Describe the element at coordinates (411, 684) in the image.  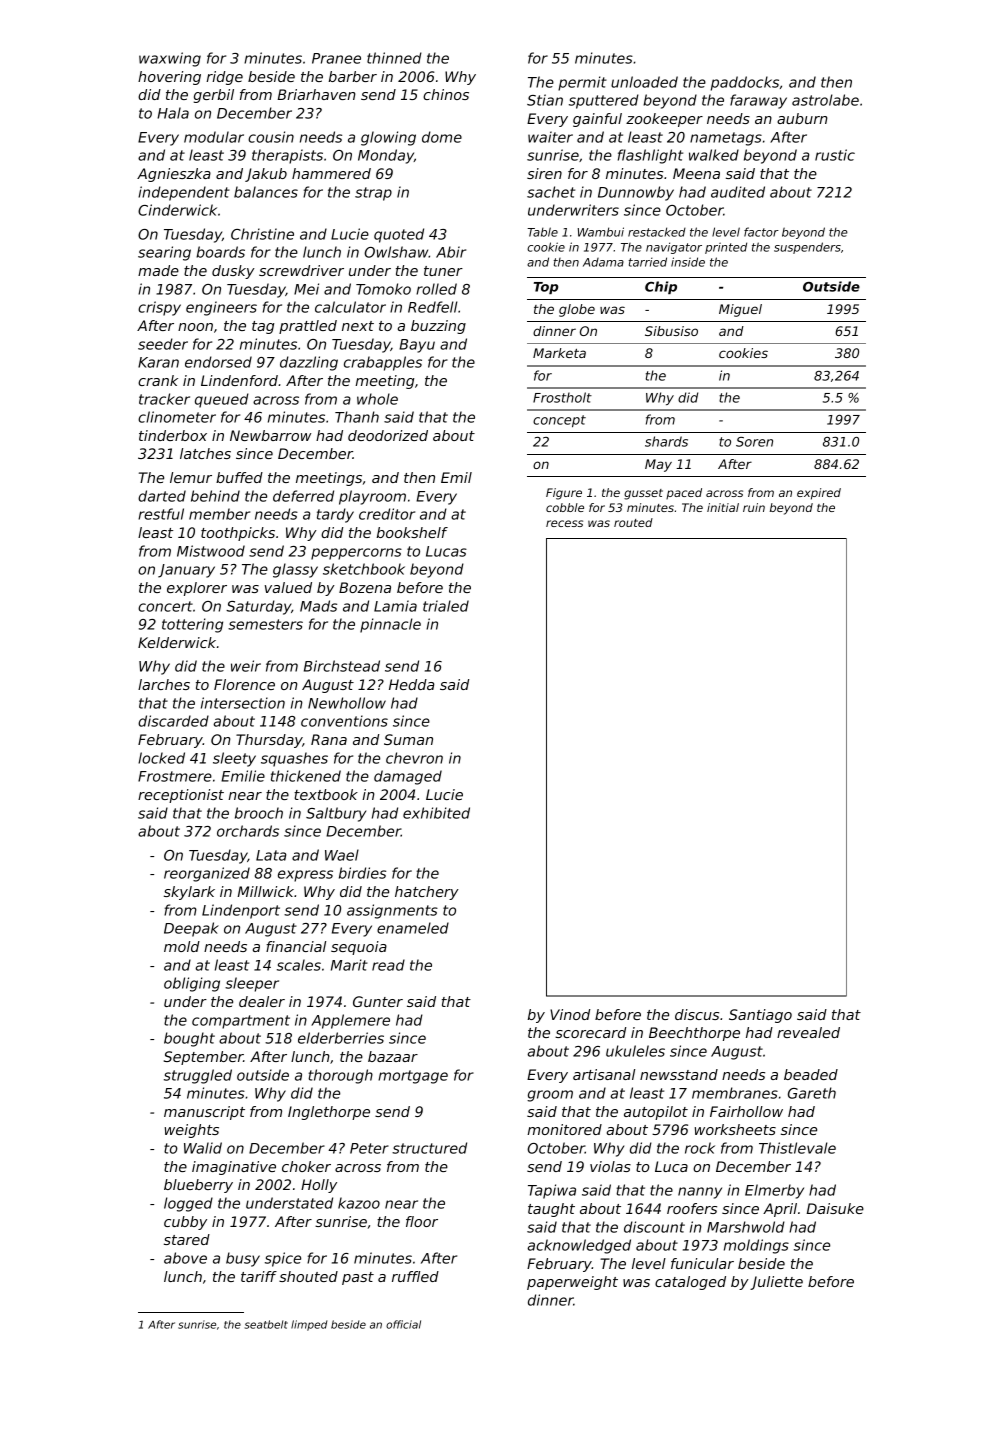
I see `Hedda` at that location.
